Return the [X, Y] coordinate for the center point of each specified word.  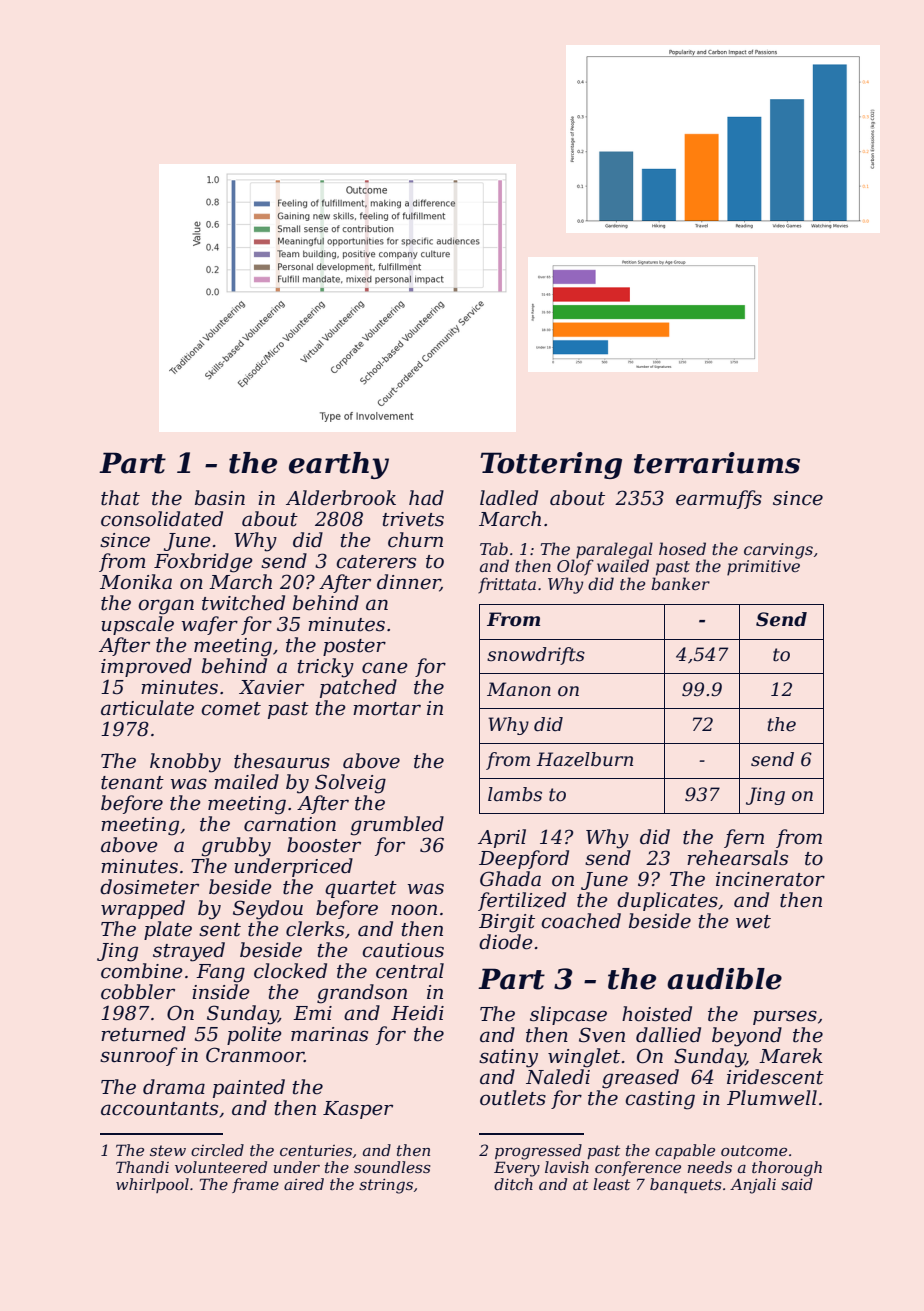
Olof [575, 567]
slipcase [568, 1015]
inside [221, 992]
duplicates [667, 901]
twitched [243, 603]
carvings [778, 551]
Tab [494, 548]
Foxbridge [203, 563]
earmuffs [719, 499]
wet [753, 922]
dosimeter [149, 887]
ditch [513, 1184]
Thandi [142, 1167]
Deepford [524, 859]
